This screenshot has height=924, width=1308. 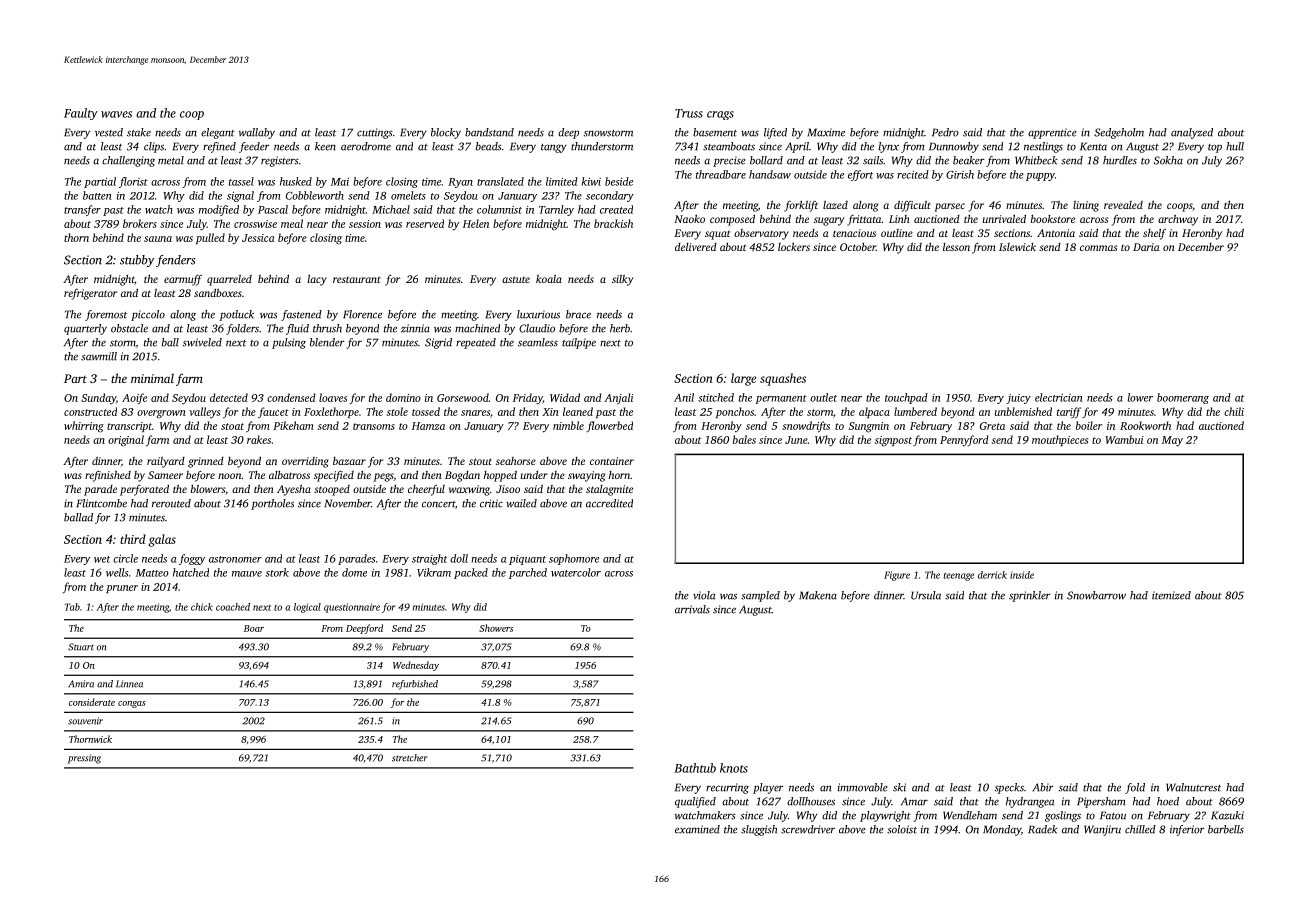 I want to click on wallaby, so click(x=257, y=133).
